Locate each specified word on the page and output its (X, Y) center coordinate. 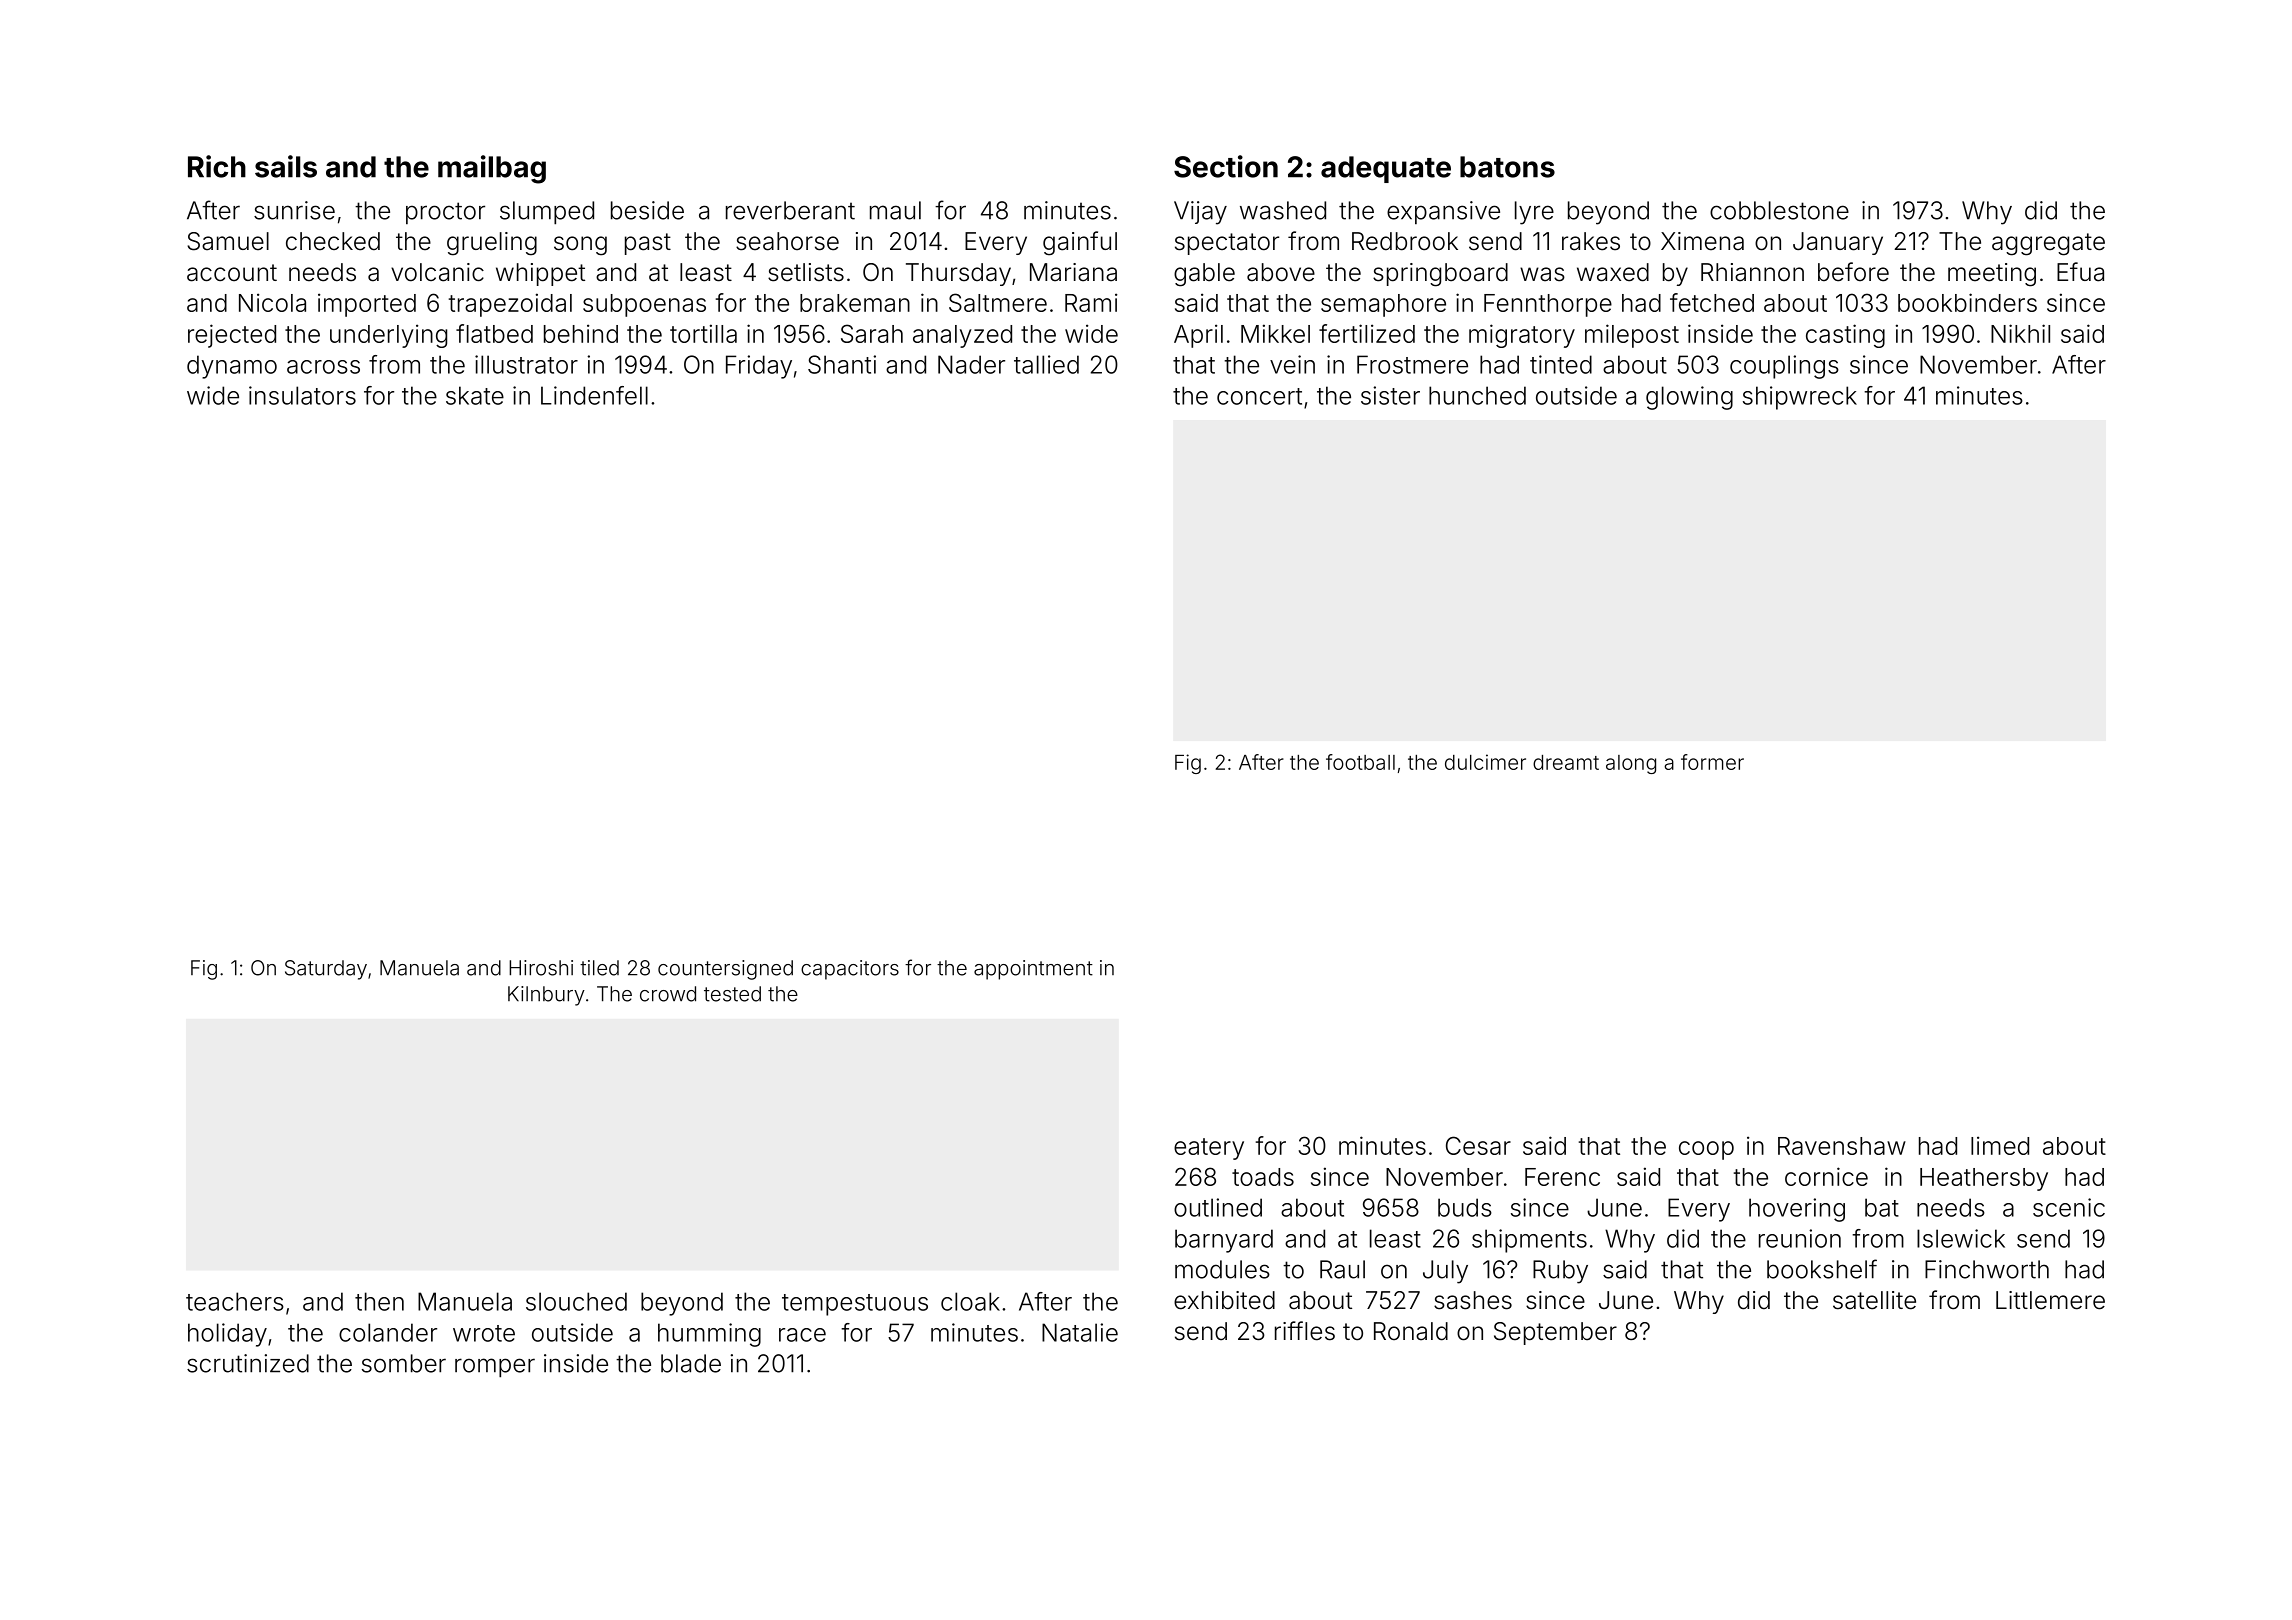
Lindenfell (594, 395)
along (1631, 764)
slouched (576, 1301)
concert (1259, 396)
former (1712, 762)
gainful (1080, 243)
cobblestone (1779, 210)
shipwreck (1800, 398)
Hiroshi (541, 968)
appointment (1033, 970)
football (1360, 762)
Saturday (326, 970)
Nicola (272, 302)
